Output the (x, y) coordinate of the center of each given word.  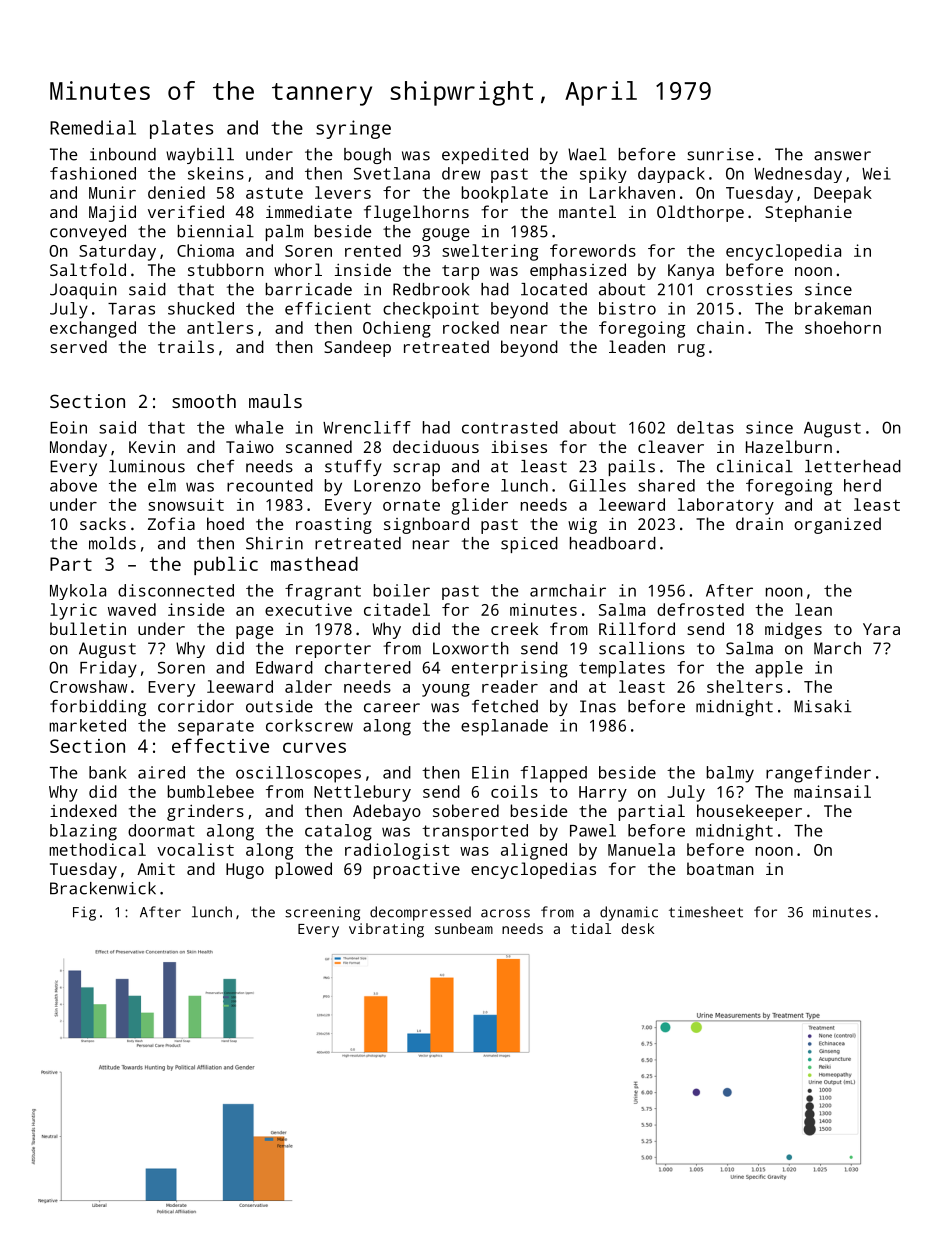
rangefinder (818, 774)
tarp (460, 272)
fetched (505, 706)
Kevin (152, 447)
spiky (603, 175)
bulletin (88, 628)
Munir (112, 192)
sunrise (720, 154)
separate (216, 728)
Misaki (822, 706)
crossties (749, 289)
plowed (304, 870)
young (446, 690)
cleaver (671, 446)
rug (691, 350)
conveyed (88, 233)
